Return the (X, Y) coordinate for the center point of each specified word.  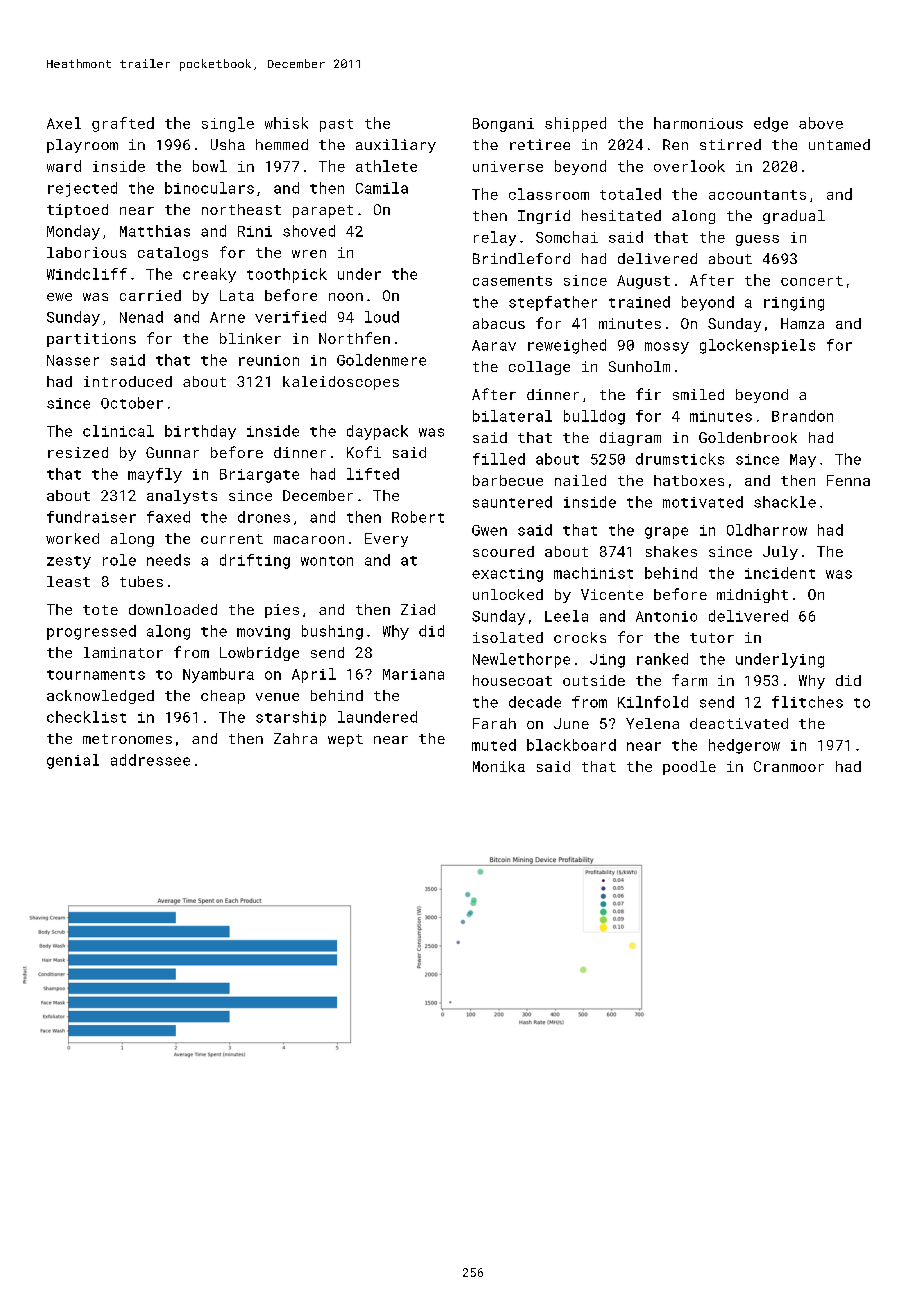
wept (345, 740)
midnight (752, 596)
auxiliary (396, 146)
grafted (123, 124)
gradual (794, 217)
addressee (150, 760)
